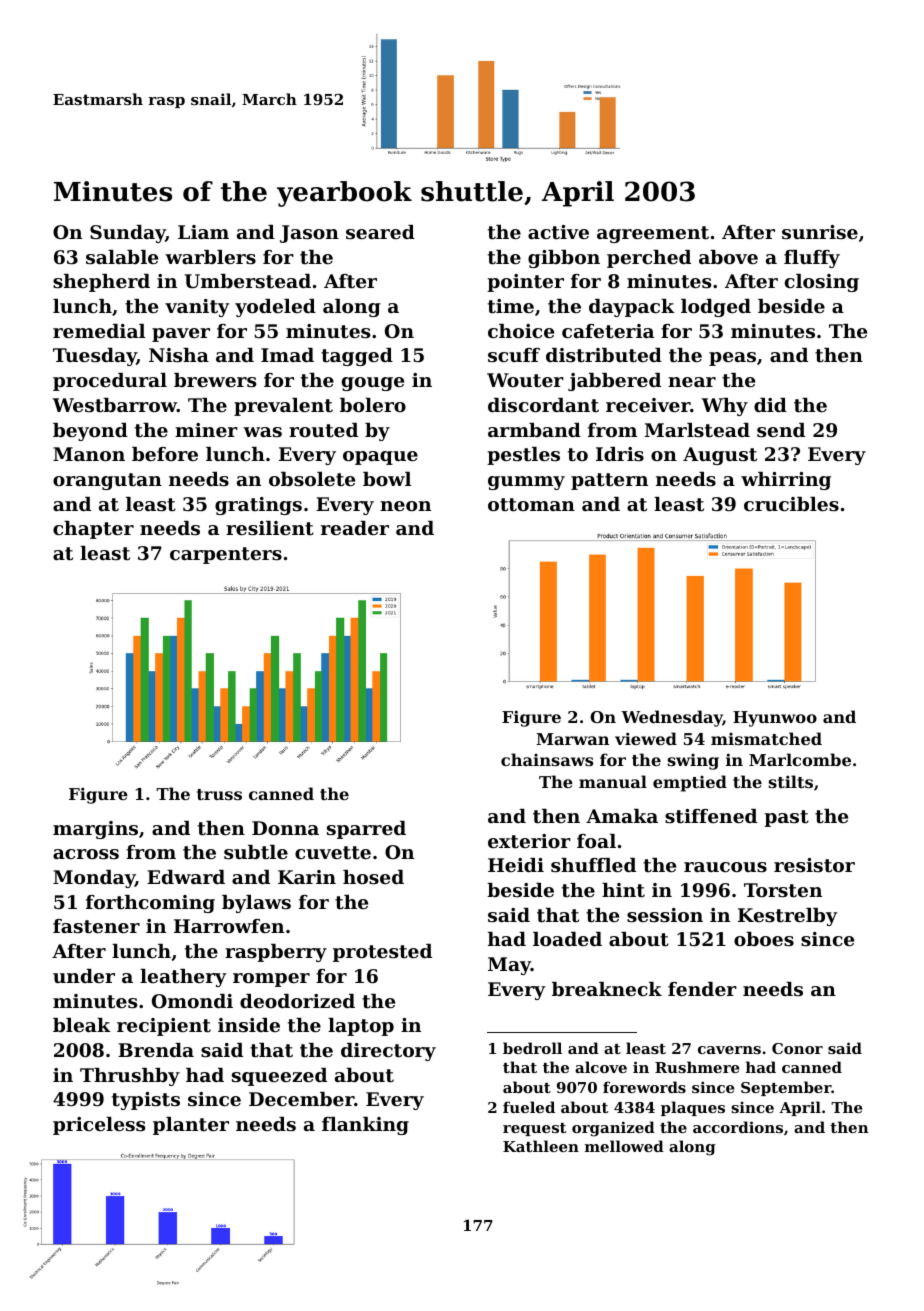  What do you see at coordinates (96, 926) in the page?
I see `fastener` at bounding box center [96, 926].
